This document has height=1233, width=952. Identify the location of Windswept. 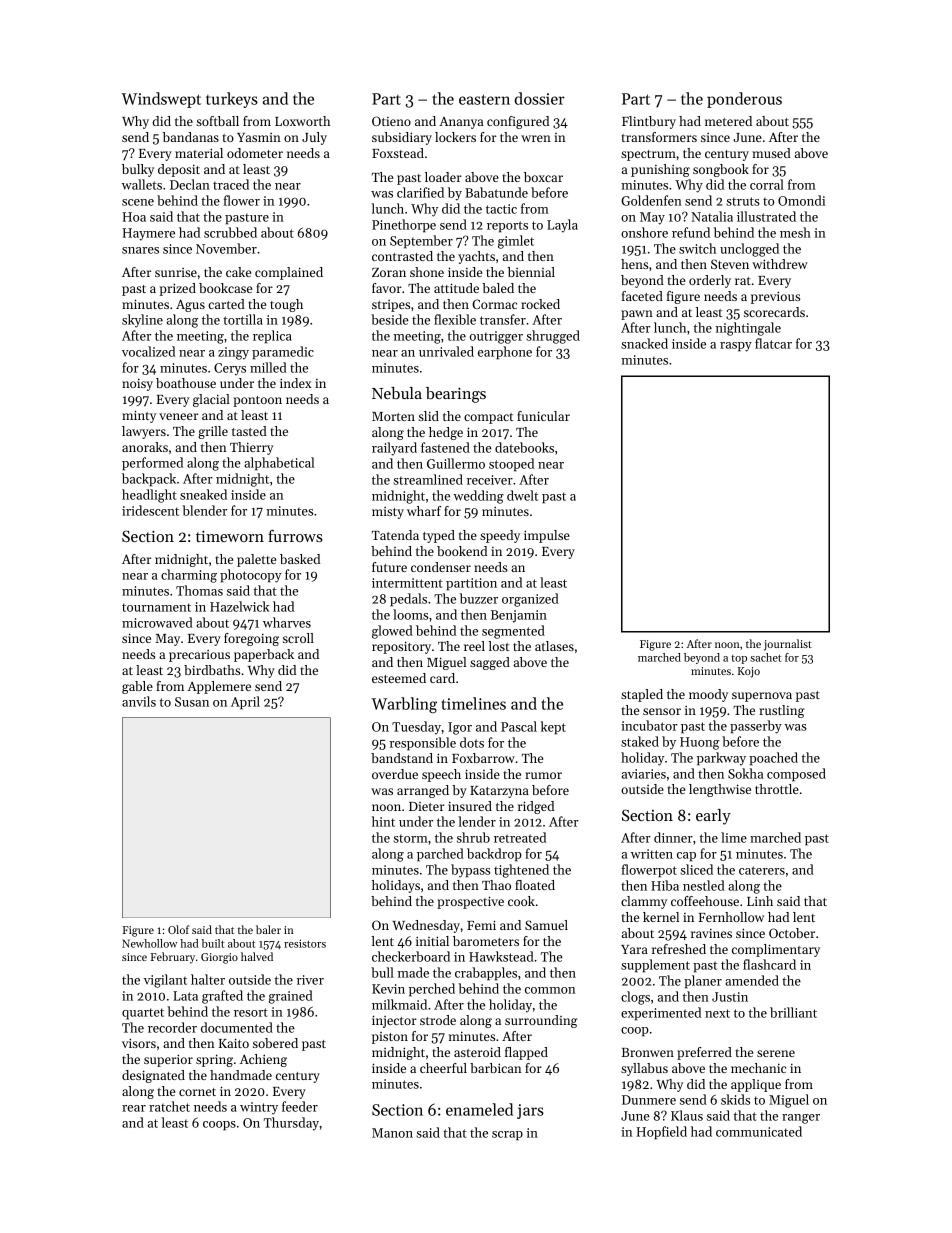
(161, 100).
